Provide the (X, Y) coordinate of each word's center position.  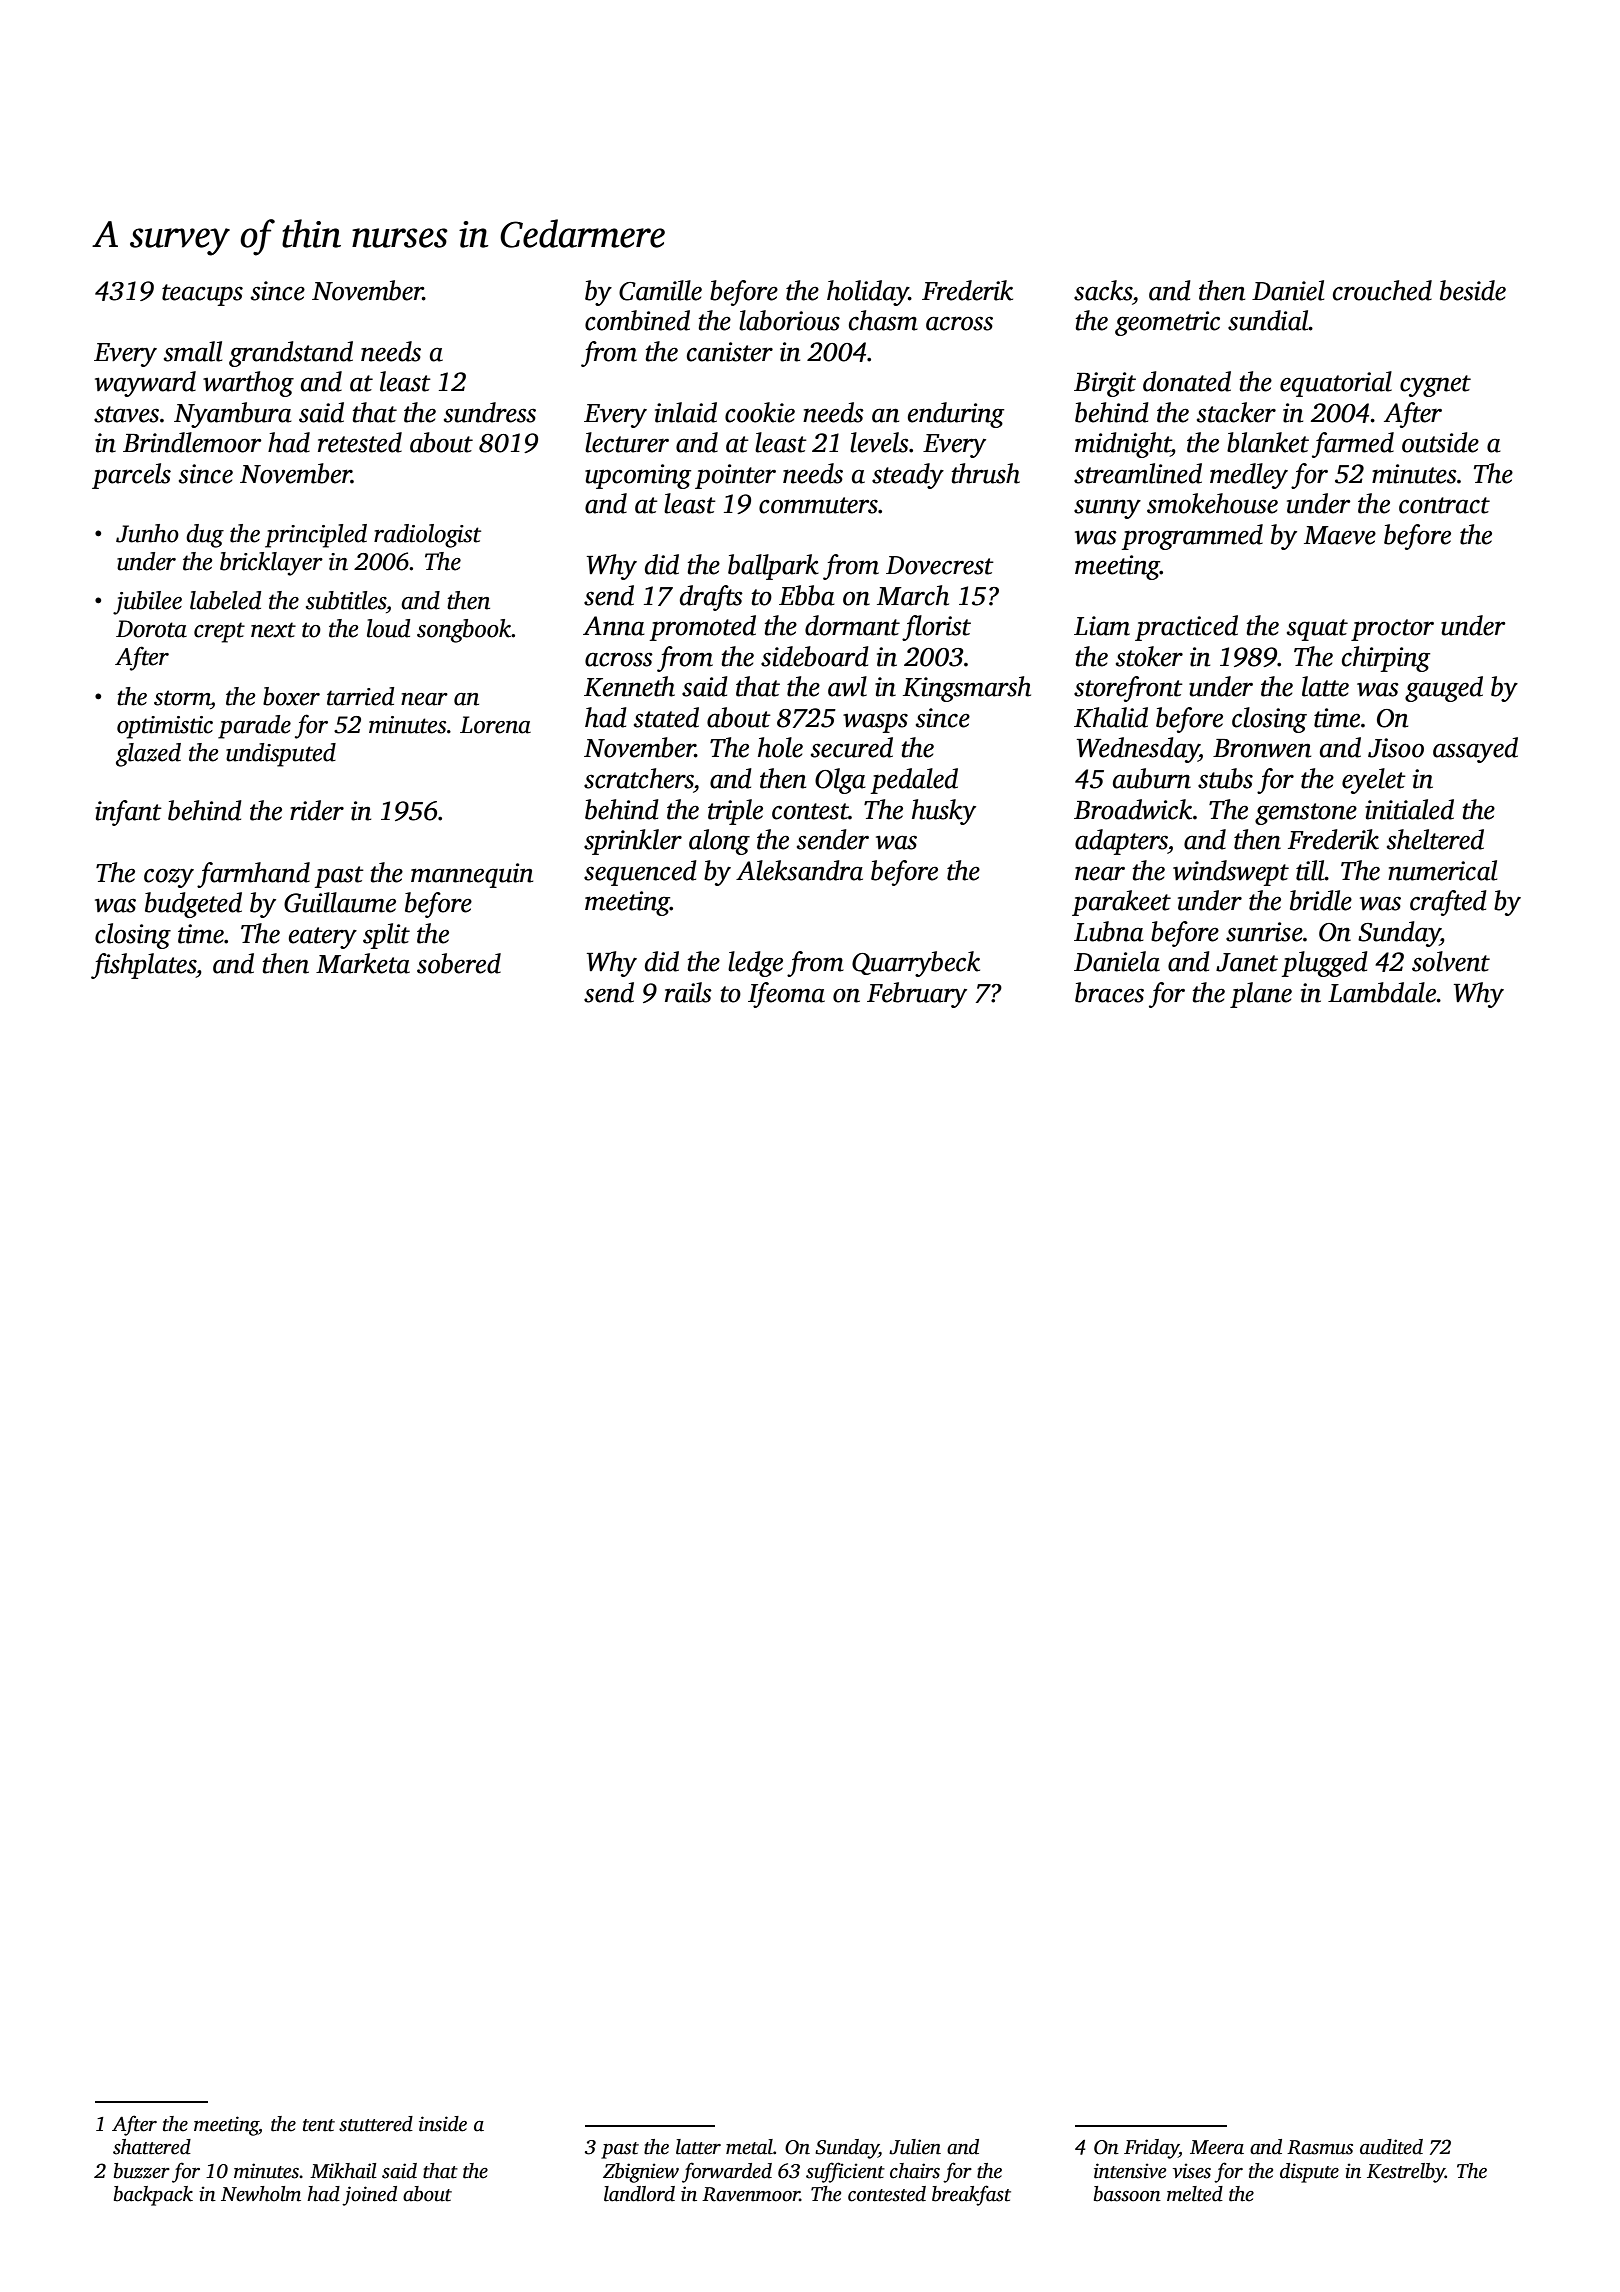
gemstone (1306, 814)
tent (319, 2125)
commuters (818, 505)
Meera (1217, 2147)
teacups (202, 295)
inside (443, 2124)
